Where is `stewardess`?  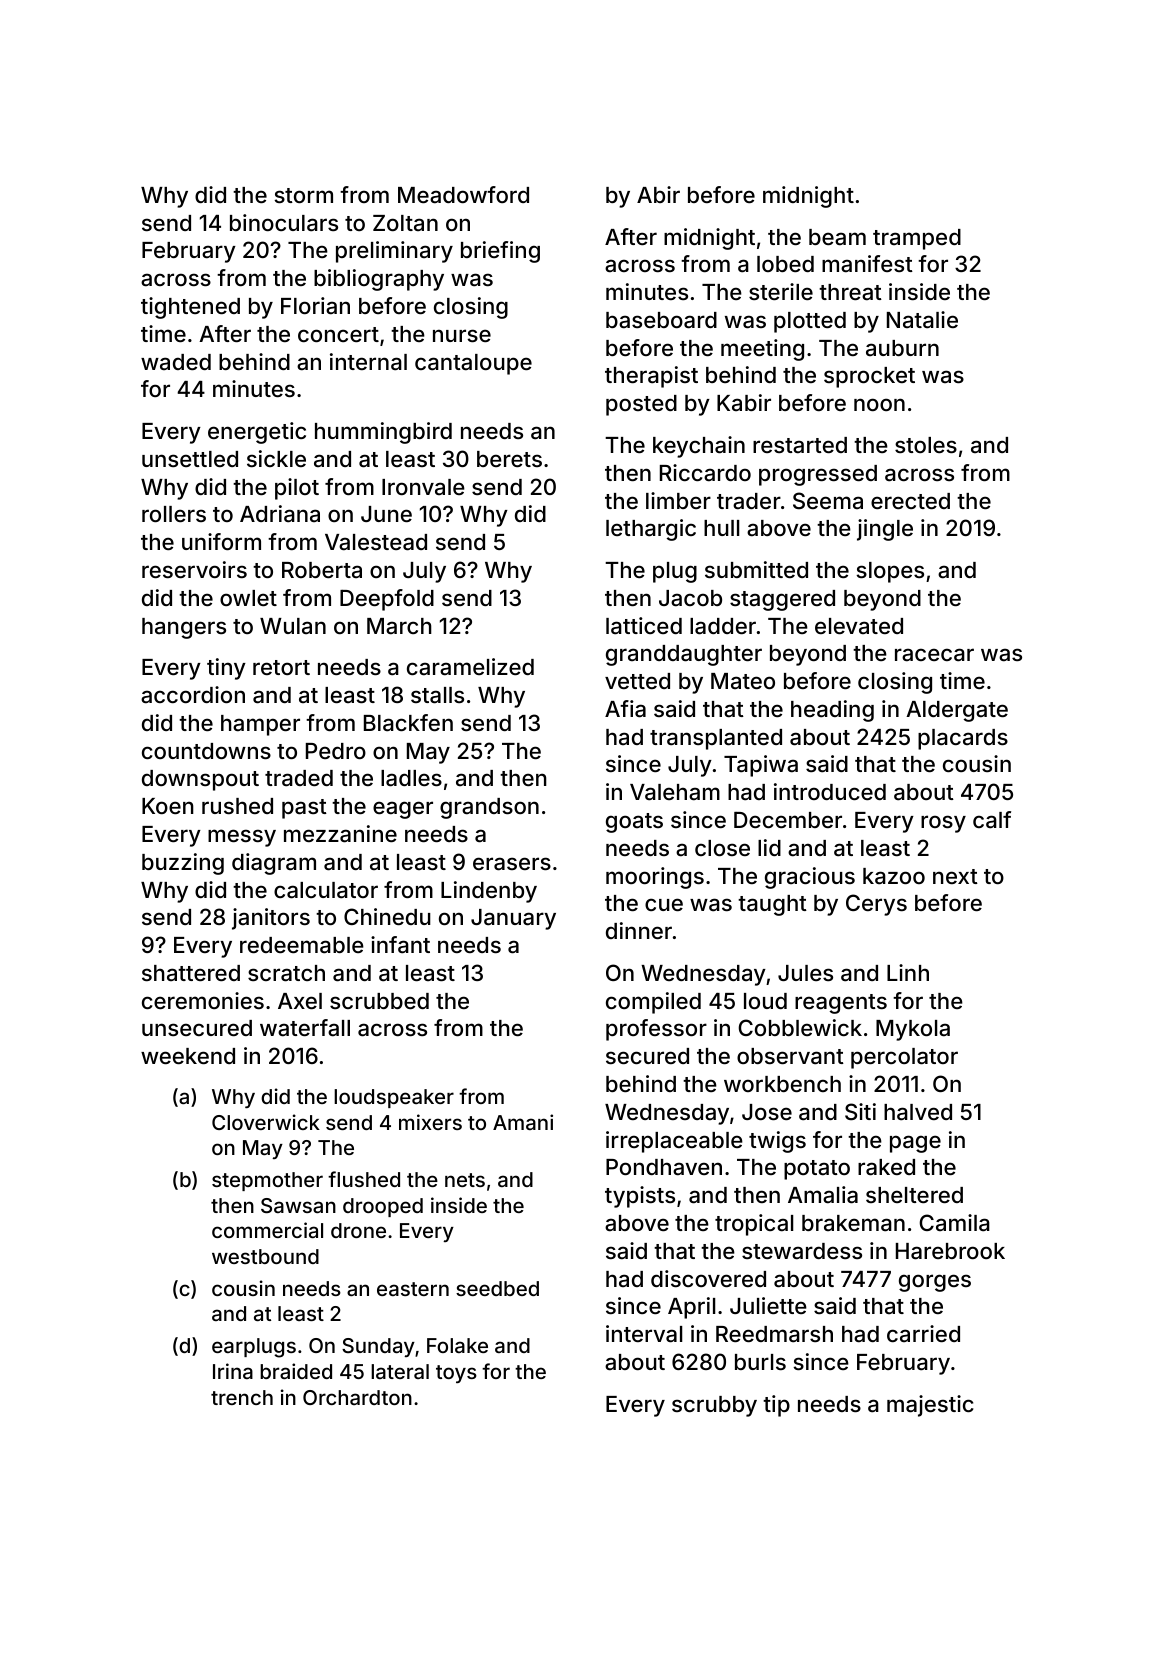 stewardess is located at coordinates (802, 1251).
